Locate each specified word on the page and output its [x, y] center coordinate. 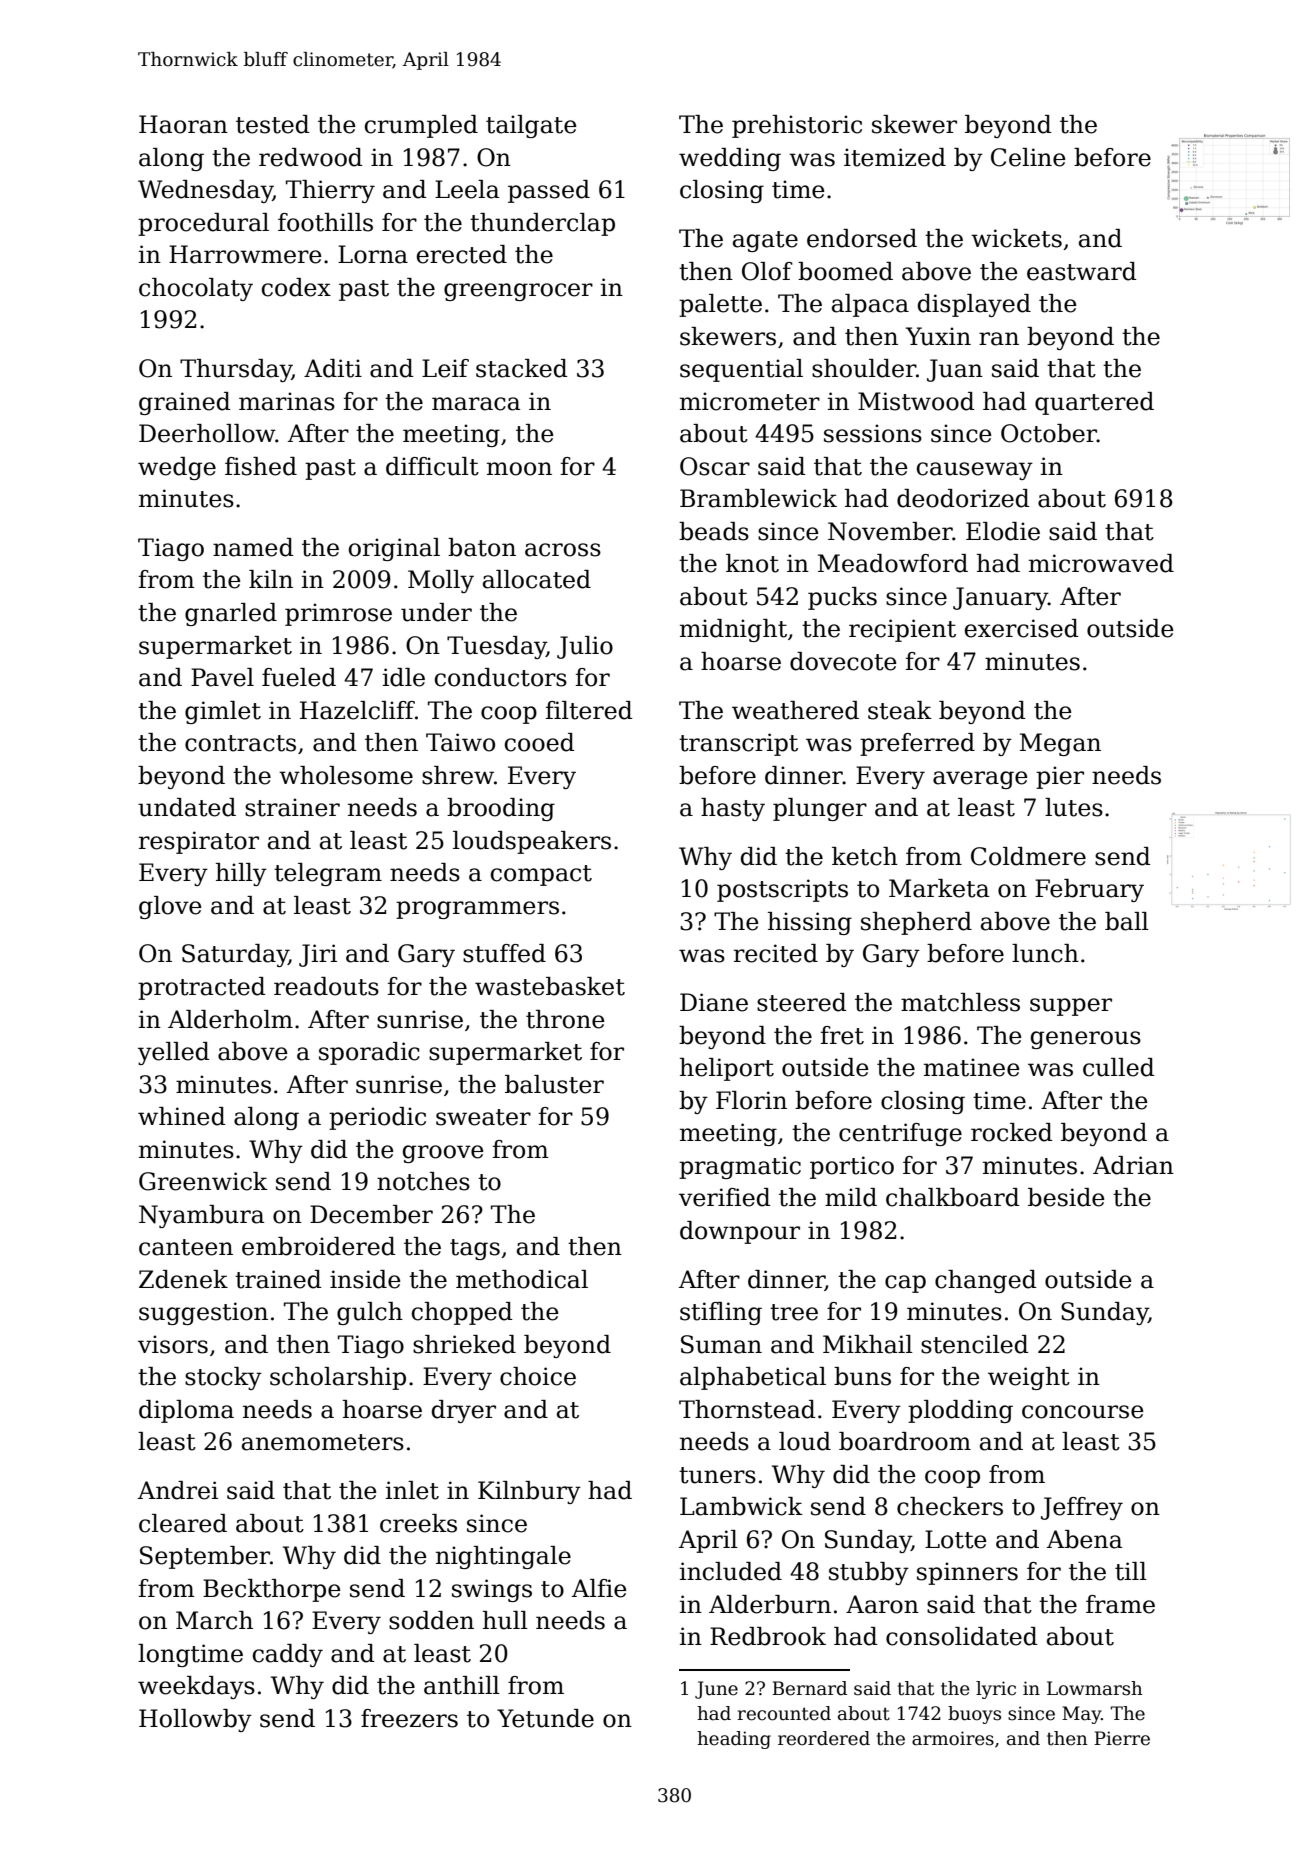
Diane [714, 1002]
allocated [537, 579]
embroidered [319, 1246]
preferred [917, 744]
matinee [972, 1067]
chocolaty [196, 289]
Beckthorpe [272, 1590]
